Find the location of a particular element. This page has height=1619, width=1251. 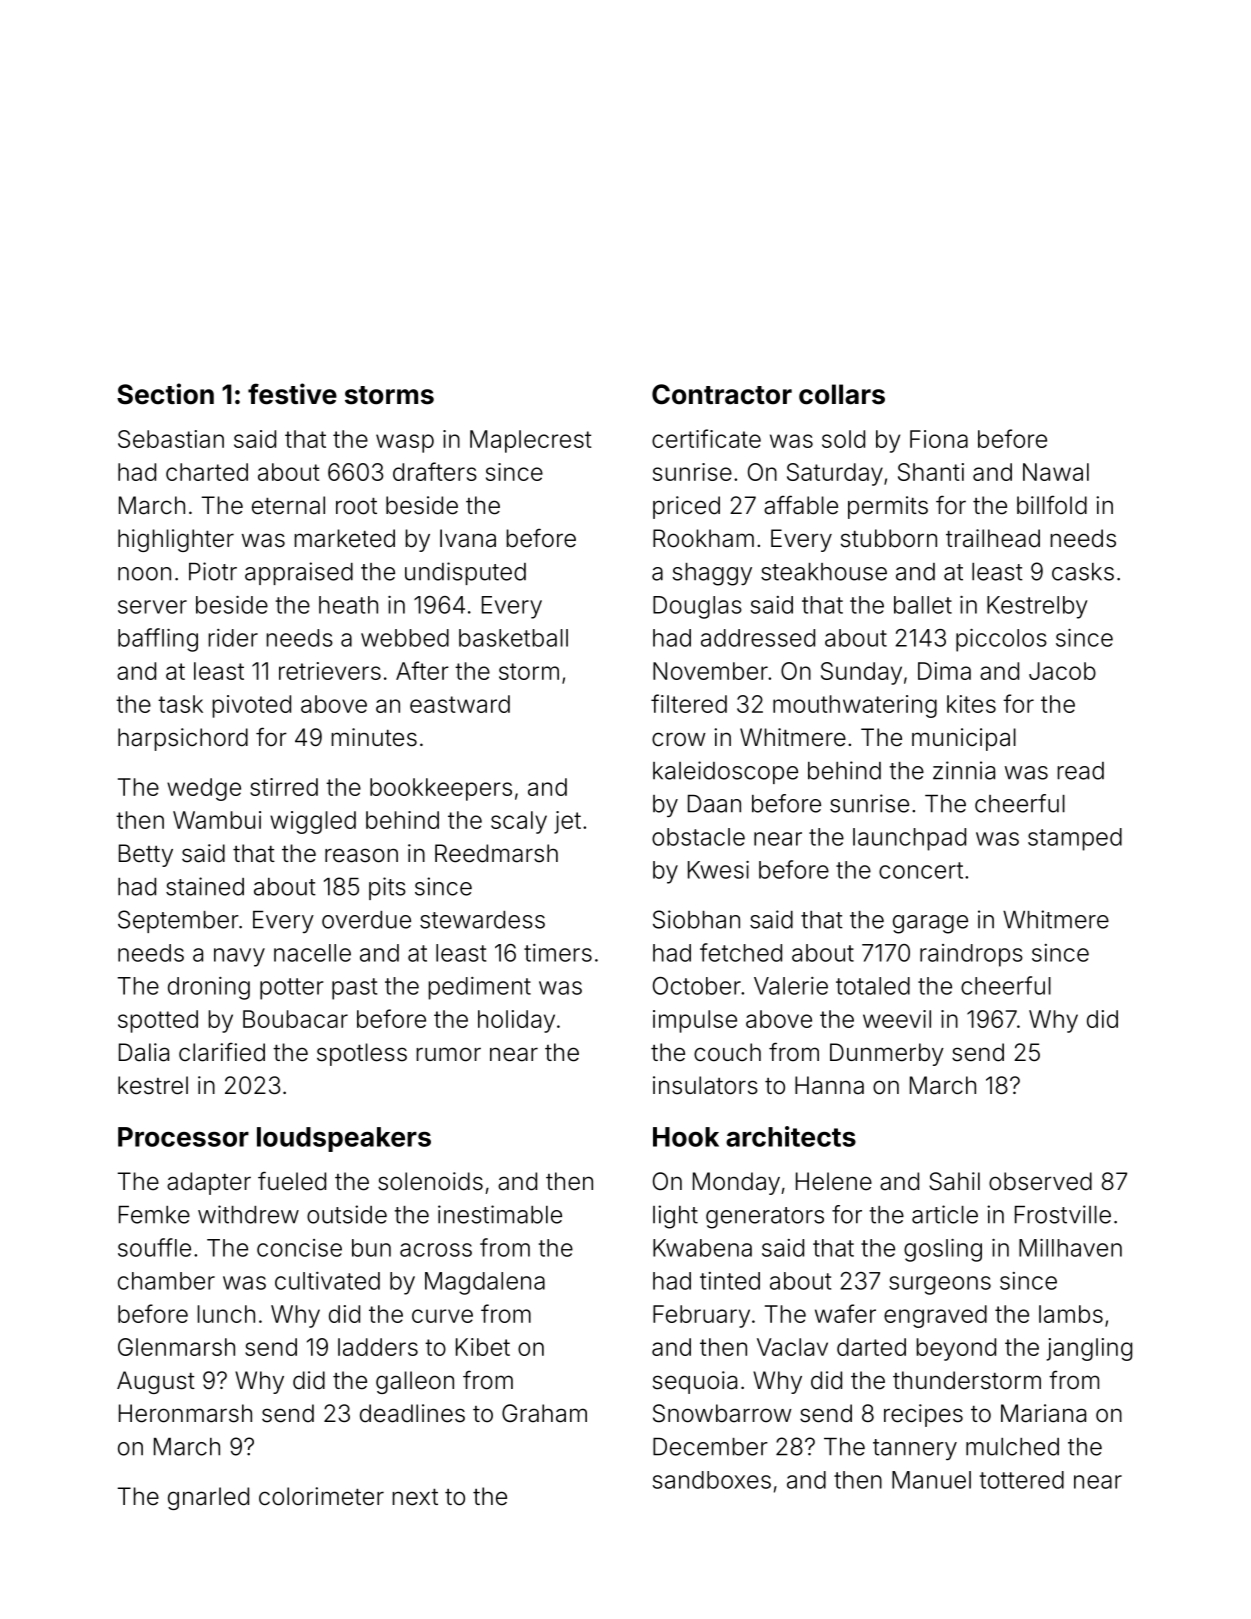

deadlines is located at coordinates (412, 1413).
